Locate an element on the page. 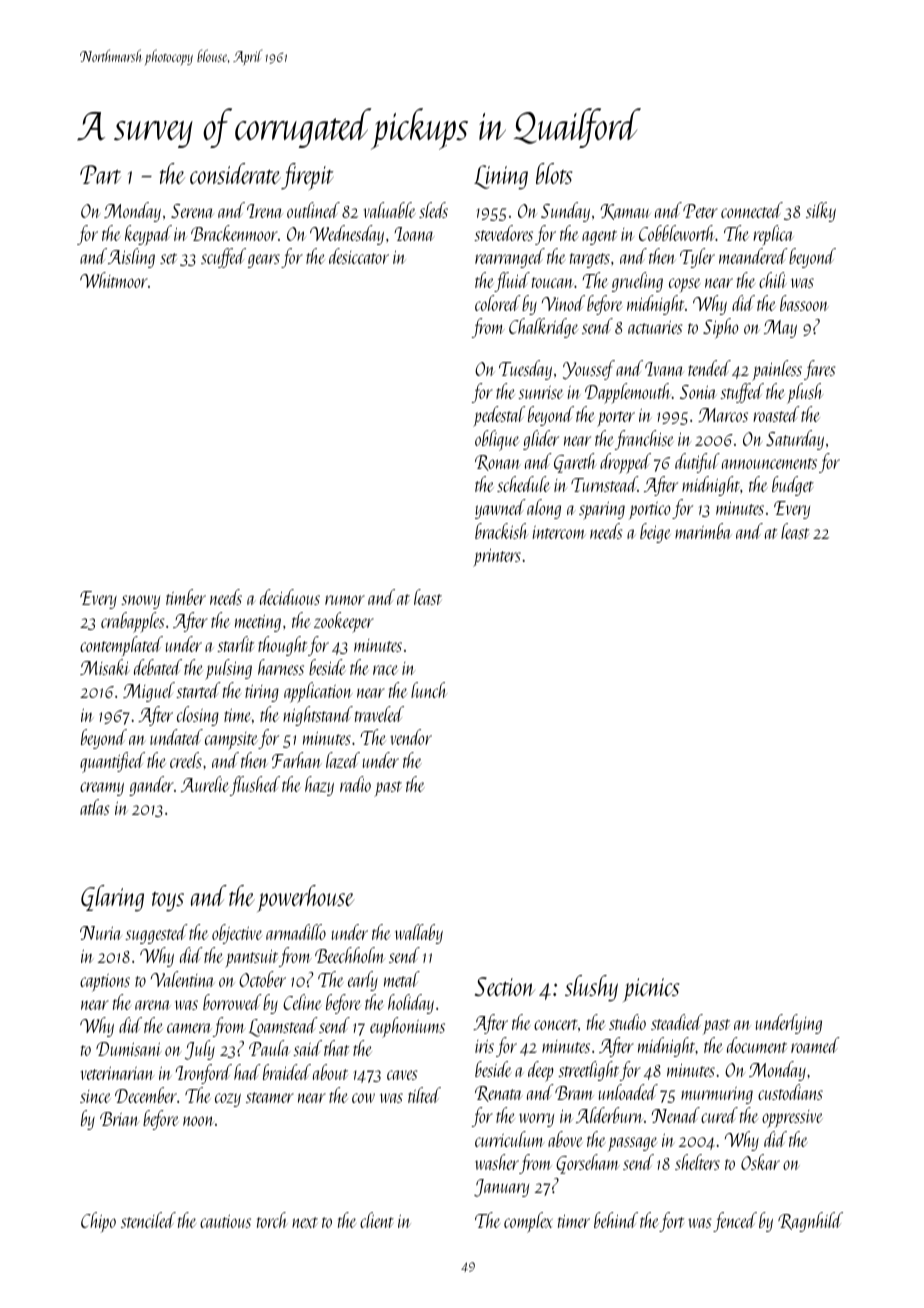 The width and height of the image is (924, 1308). cautious is located at coordinates (225, 1221).
